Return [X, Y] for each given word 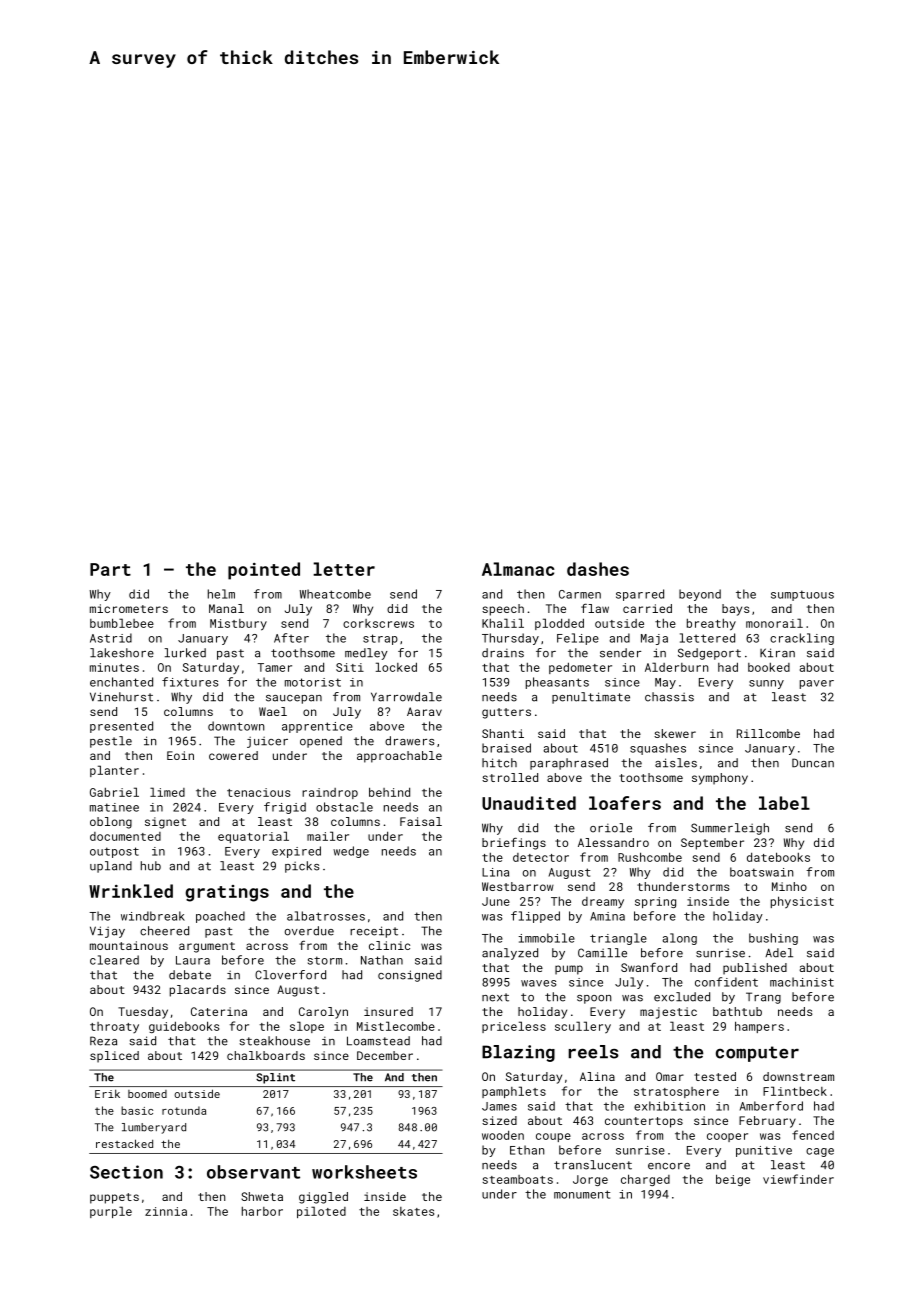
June [496, 901]
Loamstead [378, 1041]
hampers [759, 1027]
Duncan [813, 763]
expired [296, 852]
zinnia [166, 1211]
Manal [226, 608]
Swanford [649, 967]
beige [733, 1180]
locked [396, 667]
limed [167, 792]
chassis [669, 697]
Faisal [421, 821]
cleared [114, 960]
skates [413, 1211]
